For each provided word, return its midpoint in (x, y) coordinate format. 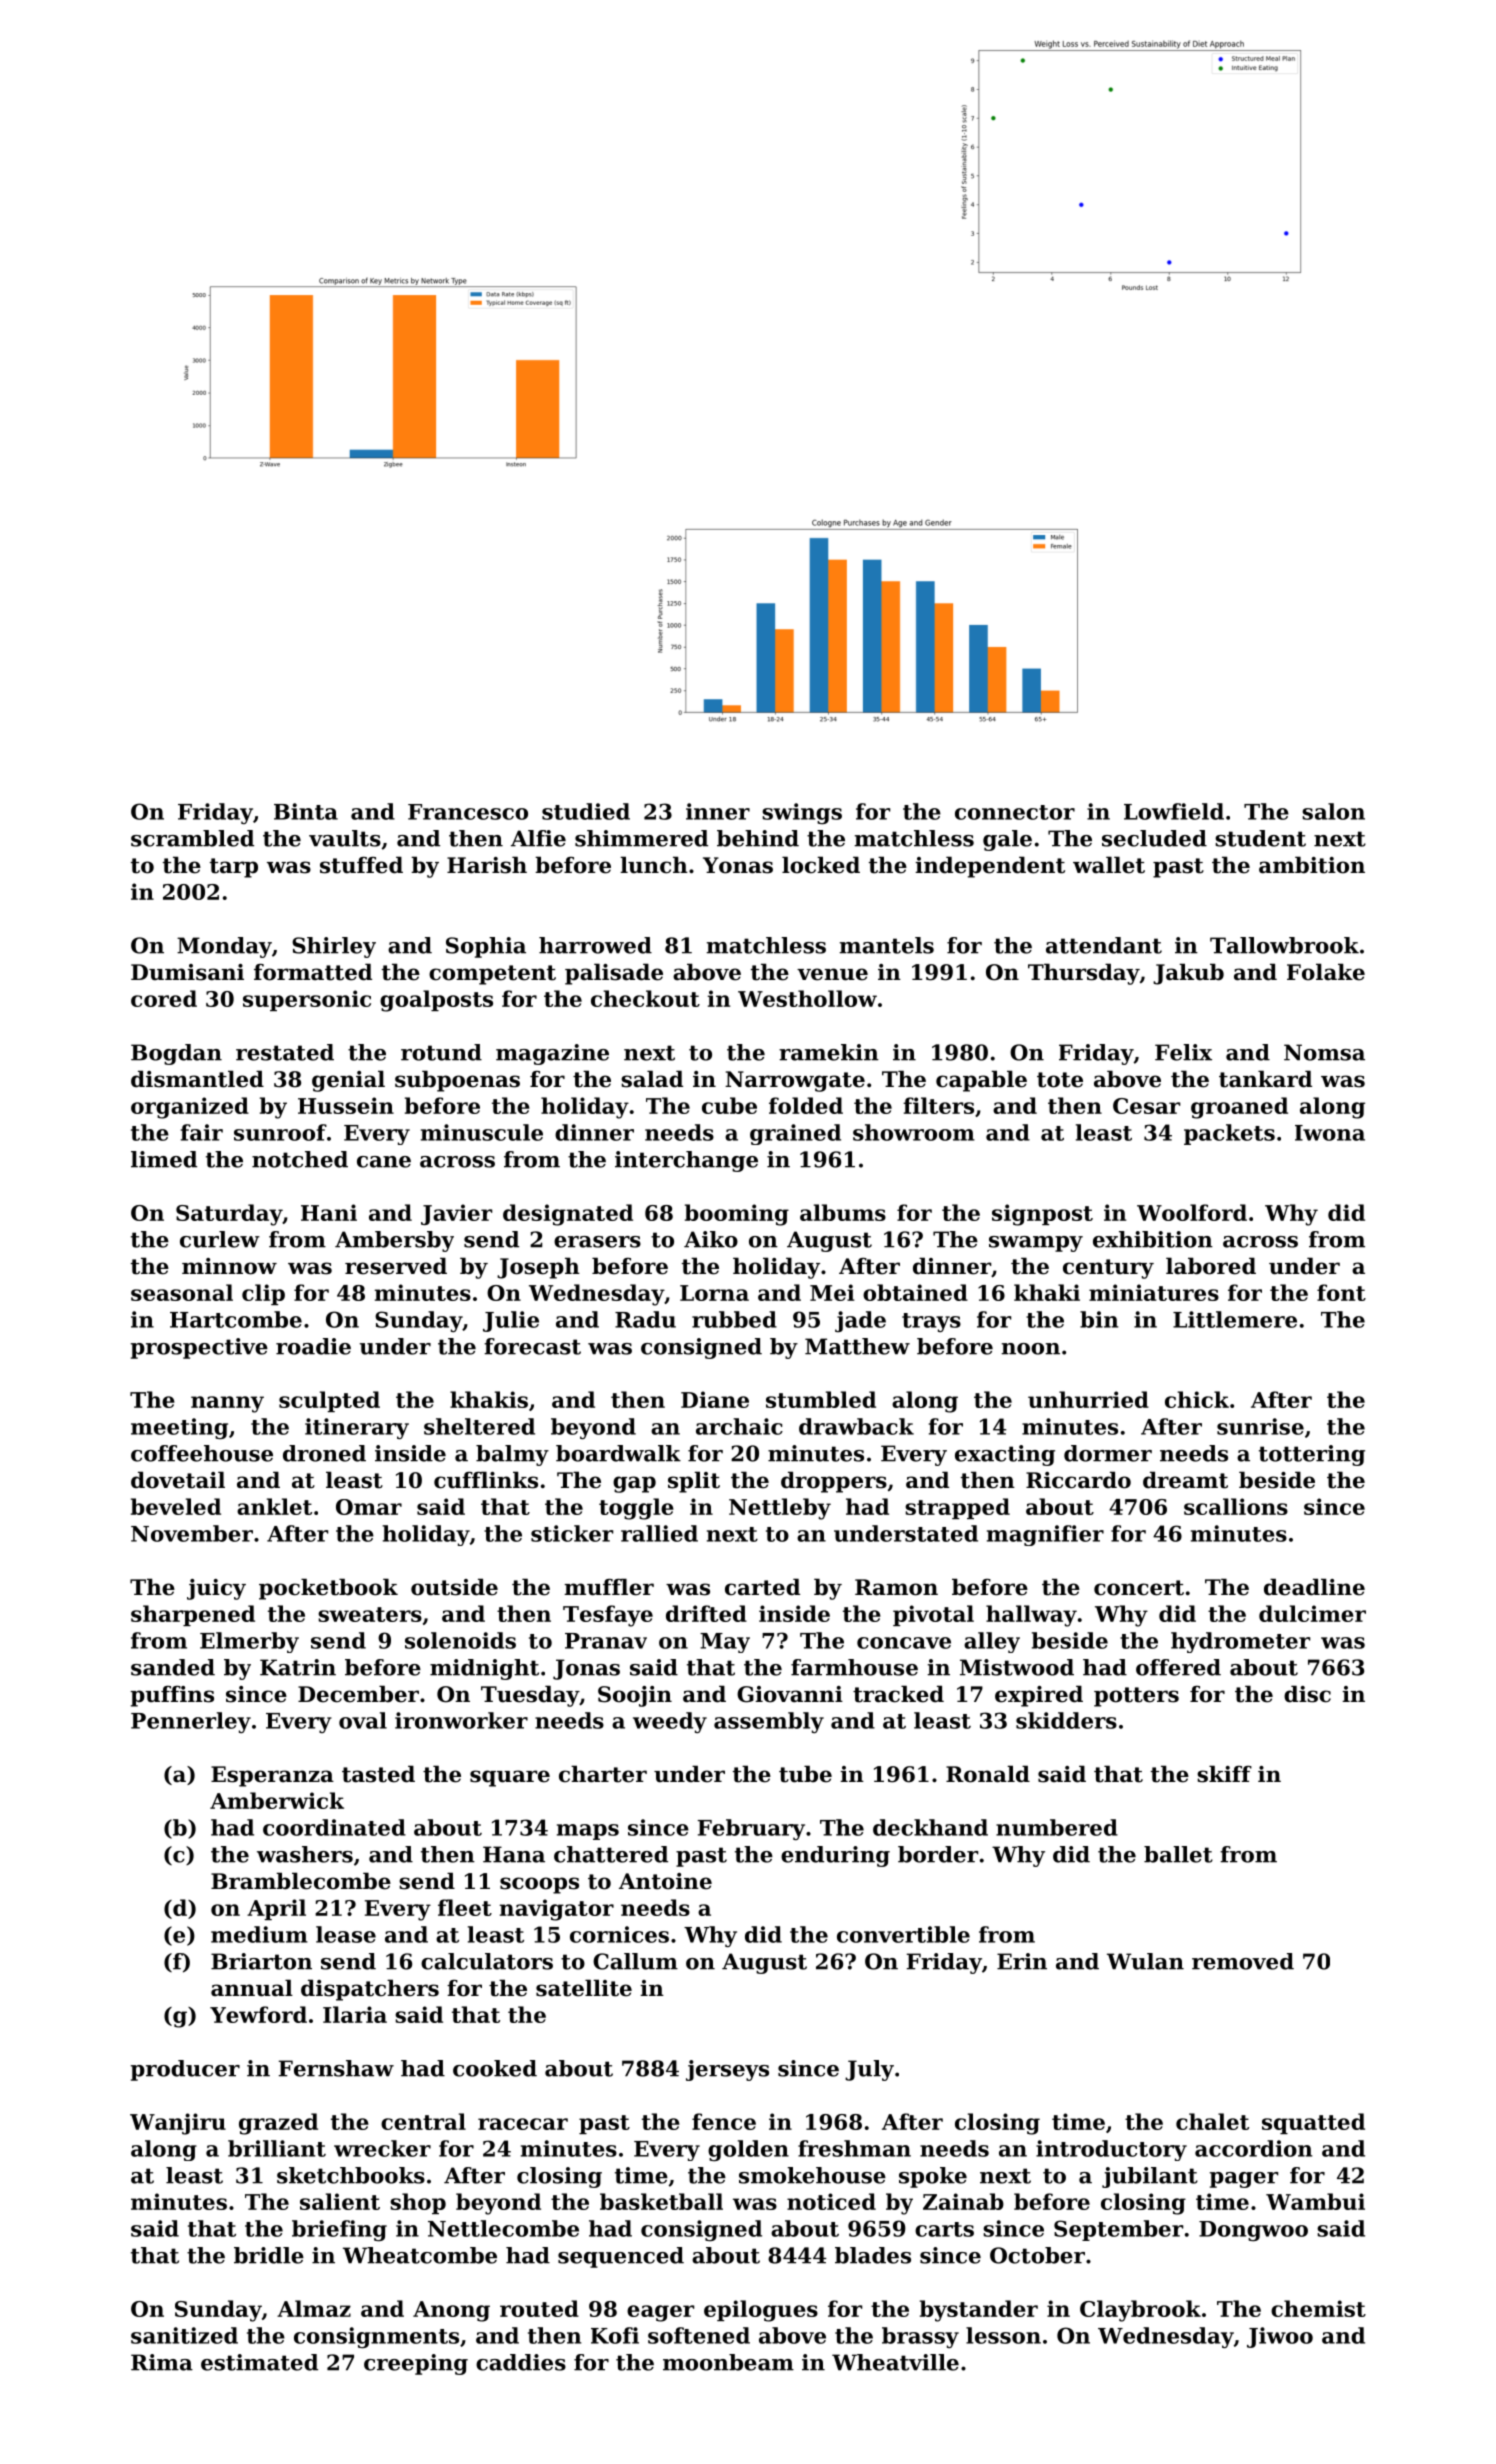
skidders (1066, 1720)
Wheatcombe (420, 2255)
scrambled (192, 838)
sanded (173, 1667)
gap (634, 1484)
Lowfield (1174, 811)
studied (586, 811)
